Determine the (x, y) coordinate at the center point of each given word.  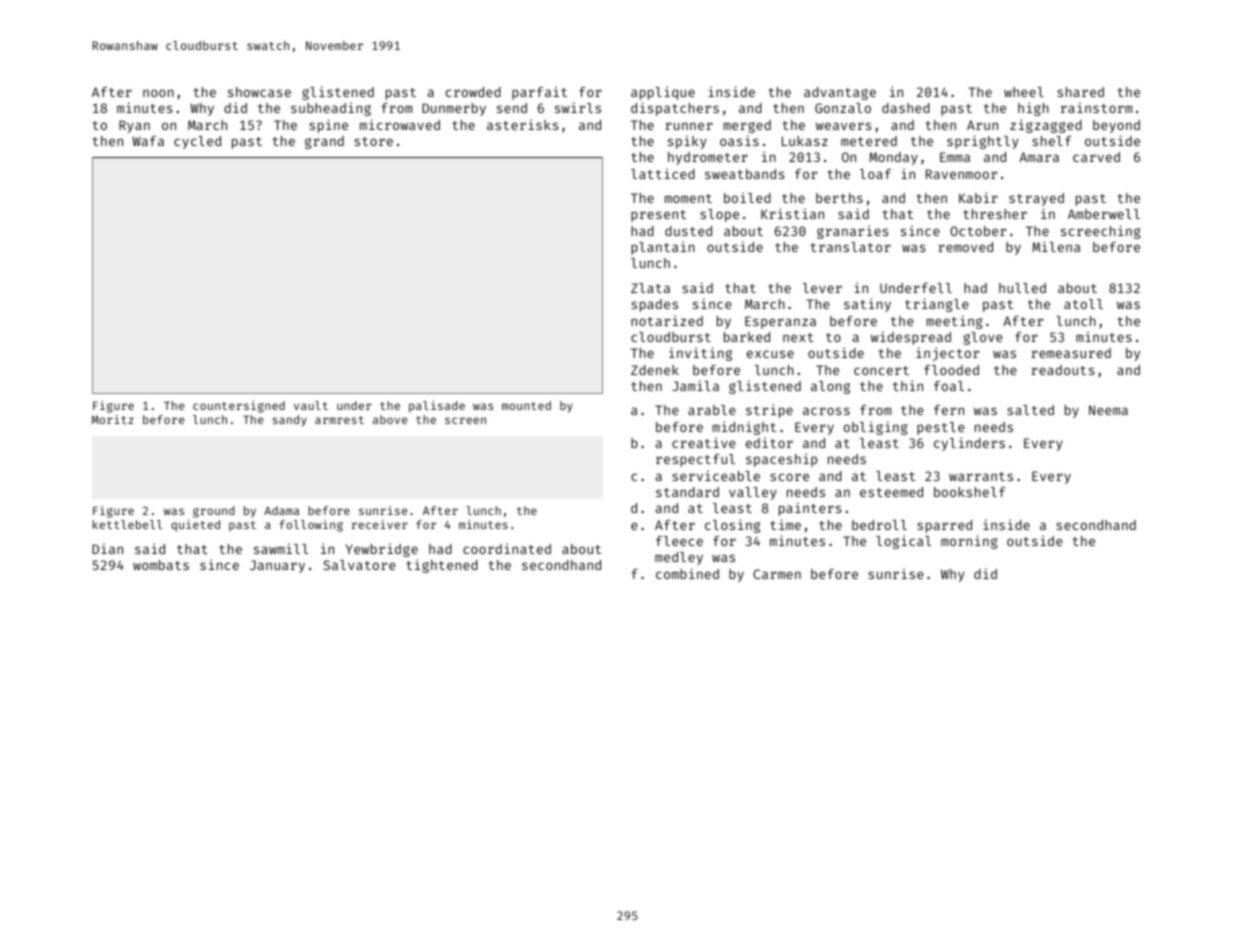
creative (704, 442)
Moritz (113, 419)
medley (679, 558)
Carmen (777, 574)
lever (822, 288)
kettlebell (127, 524)
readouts (1062, 370)
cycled (197, 142)
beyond (1116, 126)
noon (158, 93)
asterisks (522, 124)
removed (965, 247)
